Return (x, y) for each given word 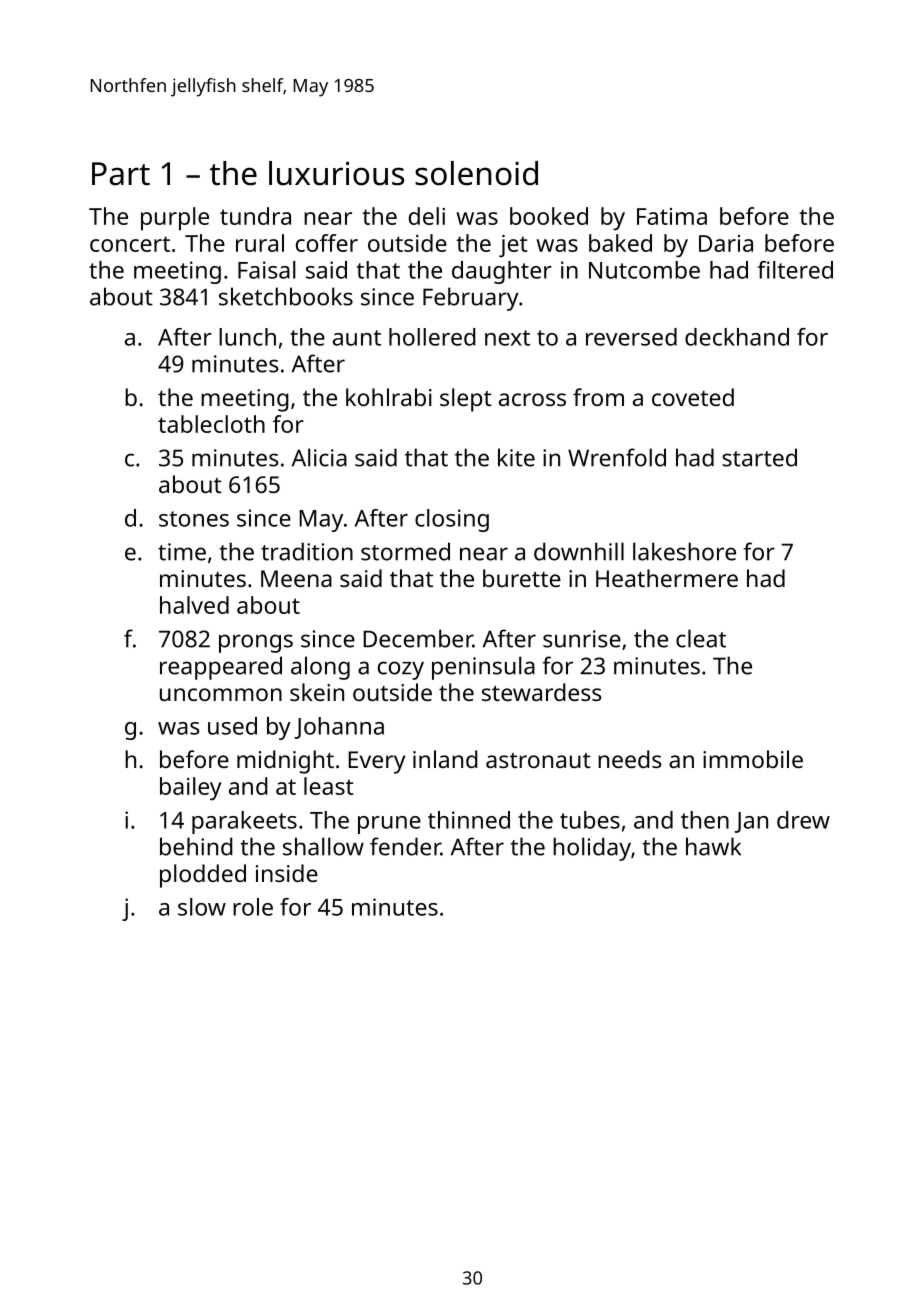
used (232, 726)
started (759, 457)
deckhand (737, 337)
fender (405, 846)
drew (803, 820)
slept (466, 400)
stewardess (542, 692)
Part (121, 174)
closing (452, 520)
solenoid (476, 173)
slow (202, 907)
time (182, 552)
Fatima (672, 216)
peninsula (483, 668)
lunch (247, 337)
